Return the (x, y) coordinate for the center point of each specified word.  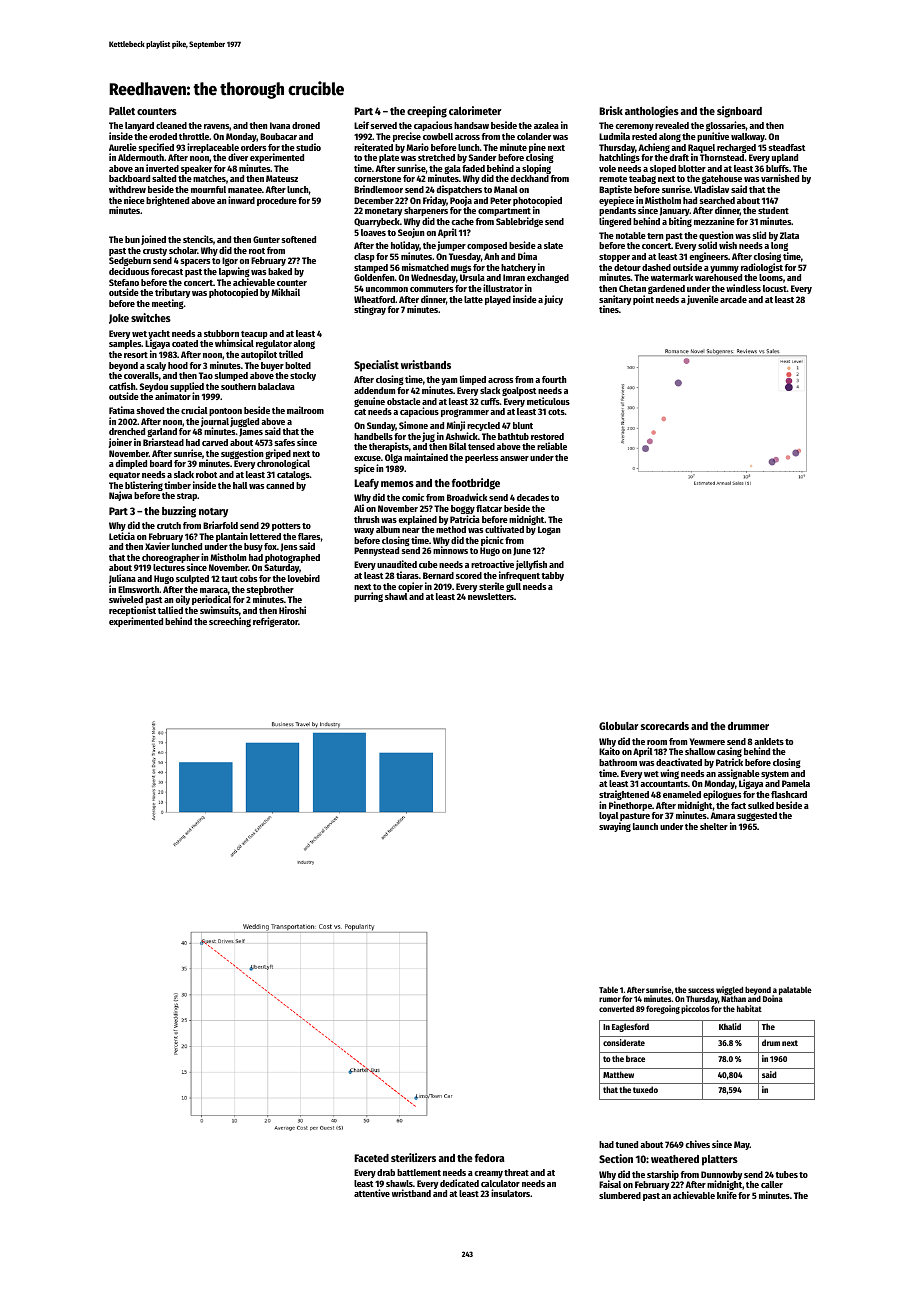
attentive (372, 1193)
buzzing (179, 512)
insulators (510, 1193)
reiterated (373, 147)
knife (727, 1195)
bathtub (513, 436)
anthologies (652, 112)
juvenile (703, 300)
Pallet (122, 111)
